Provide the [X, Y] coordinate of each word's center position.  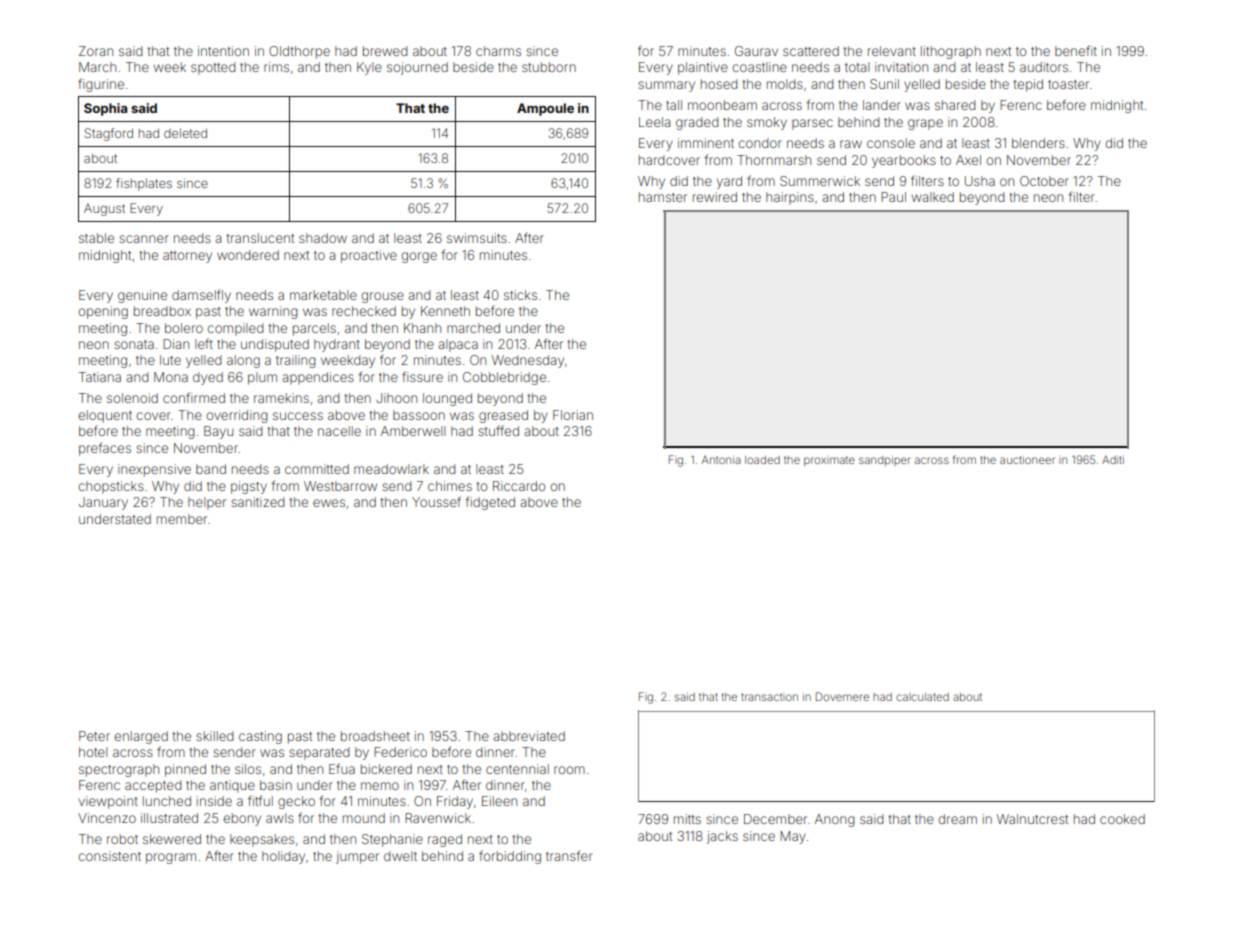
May [793, 837]
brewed [385, 51]
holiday [283, 857]
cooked [1122, 819]
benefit [1076, 50]
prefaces [105, 449]
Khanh [422, 328]
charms [498, 51]
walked [932, 197]
